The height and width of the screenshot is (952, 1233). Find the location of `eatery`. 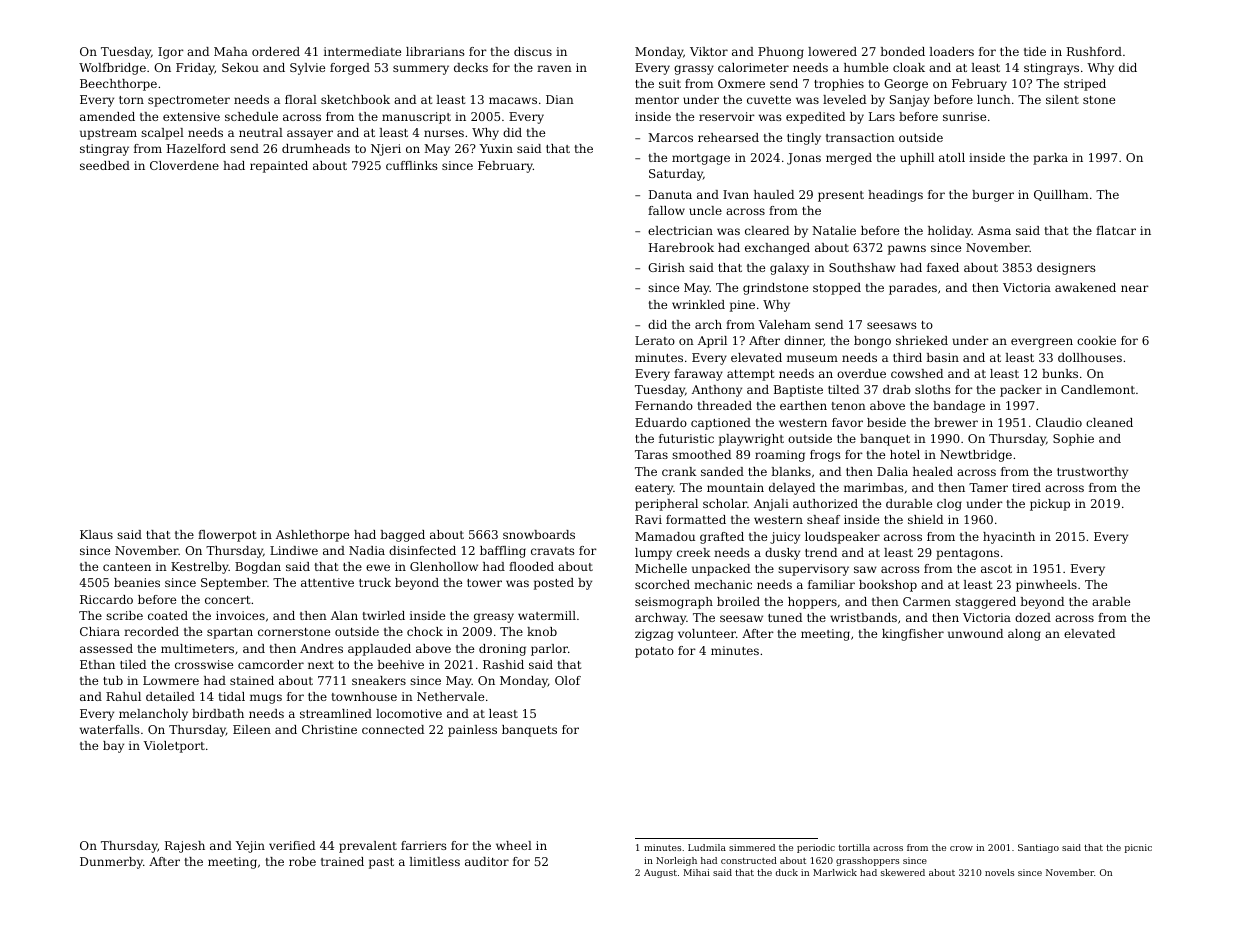

eatery is located at coordinates (654, 489).
